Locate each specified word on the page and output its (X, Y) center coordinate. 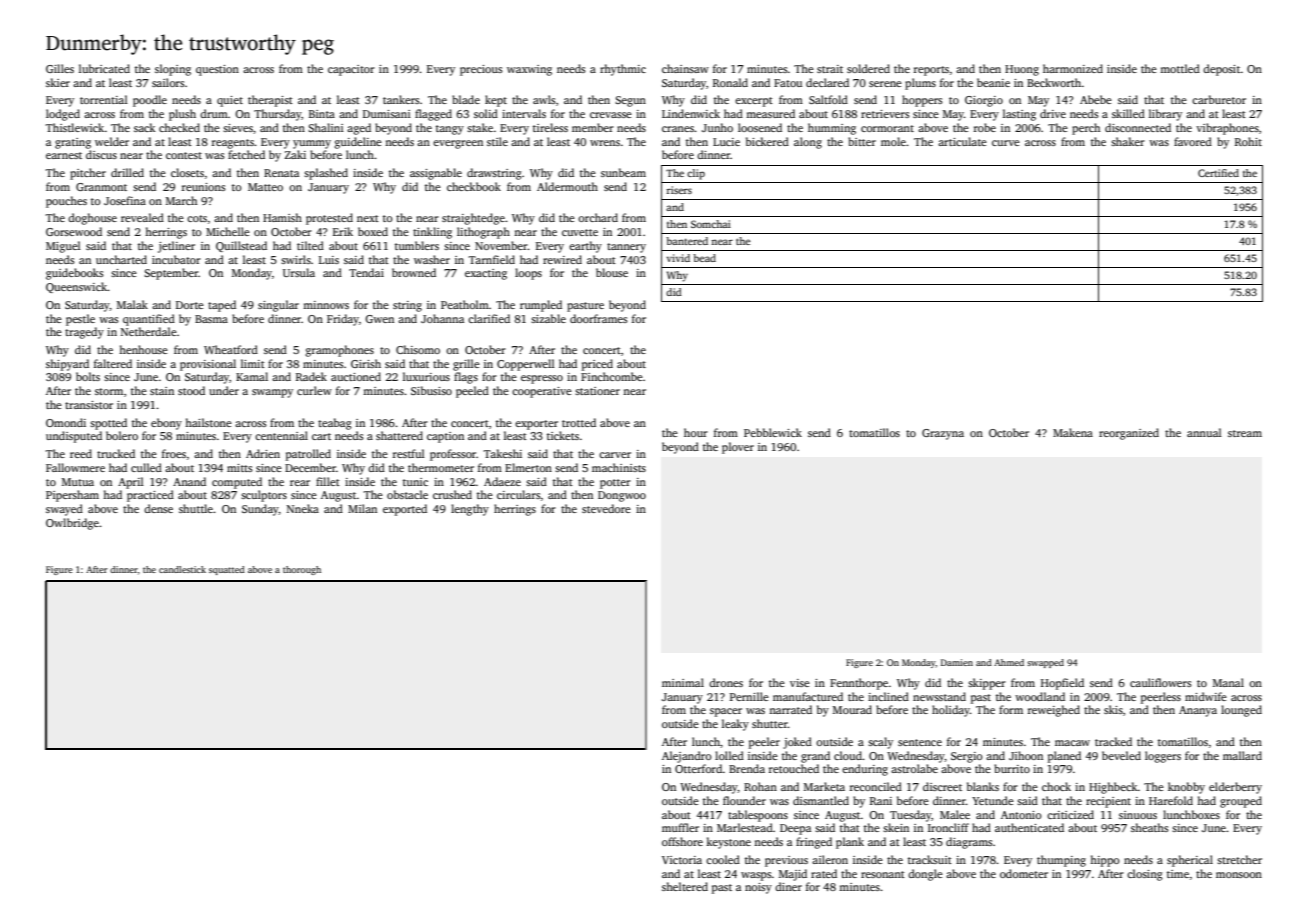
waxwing (529, 70)
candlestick (182, 569)
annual (1204, 432)
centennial (281, 435)
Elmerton (528, 467)
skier (58, 82)
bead (704, 258)
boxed (373, 231)
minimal (683, 682)
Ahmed (1009, 662)
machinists (619, 467)
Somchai (711, 224)
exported (405, 510)
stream (1245, 433)
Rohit (1248, 141)
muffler (680, 827)
